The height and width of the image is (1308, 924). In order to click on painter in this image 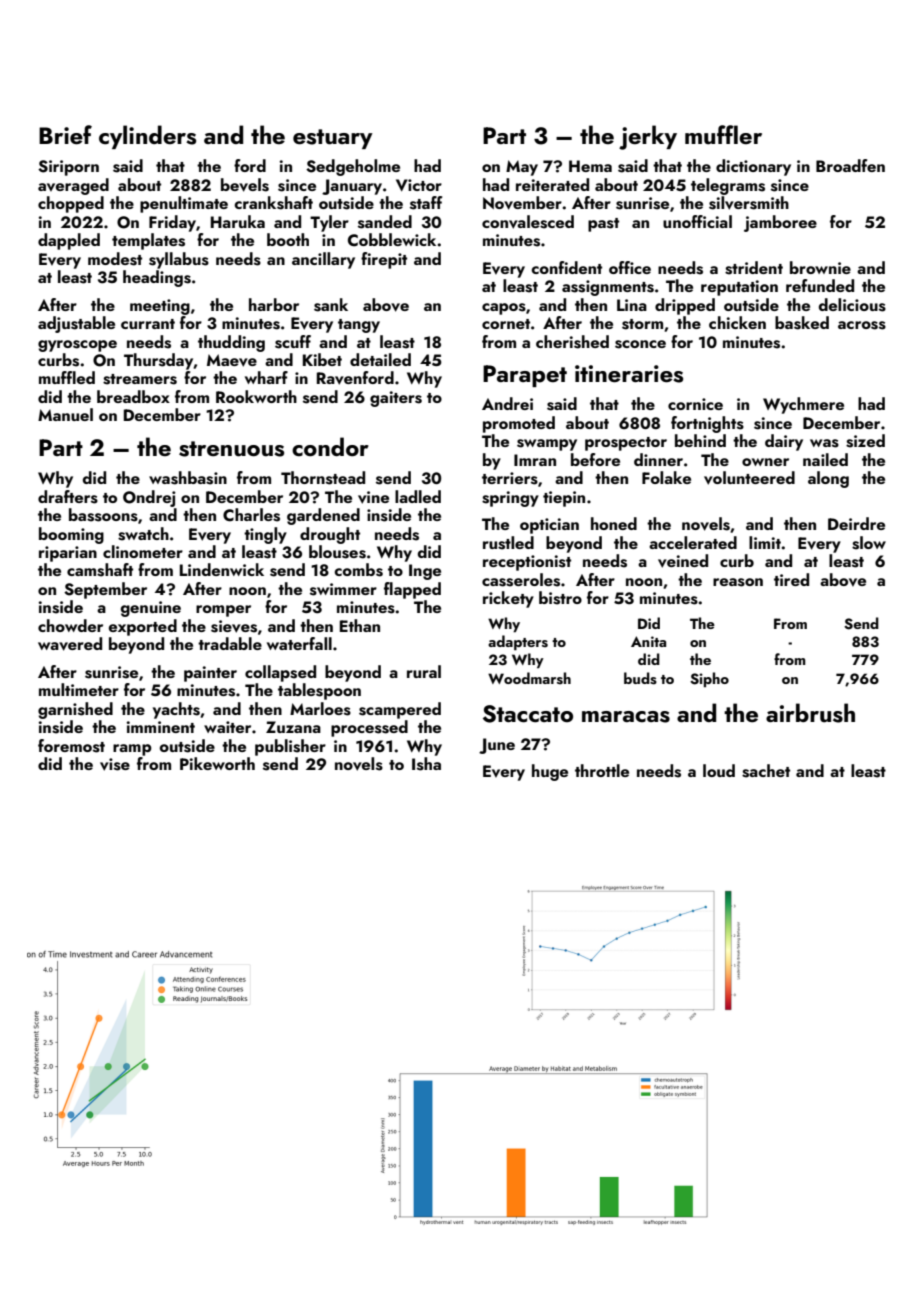, I will do `click(210, 674)`.
